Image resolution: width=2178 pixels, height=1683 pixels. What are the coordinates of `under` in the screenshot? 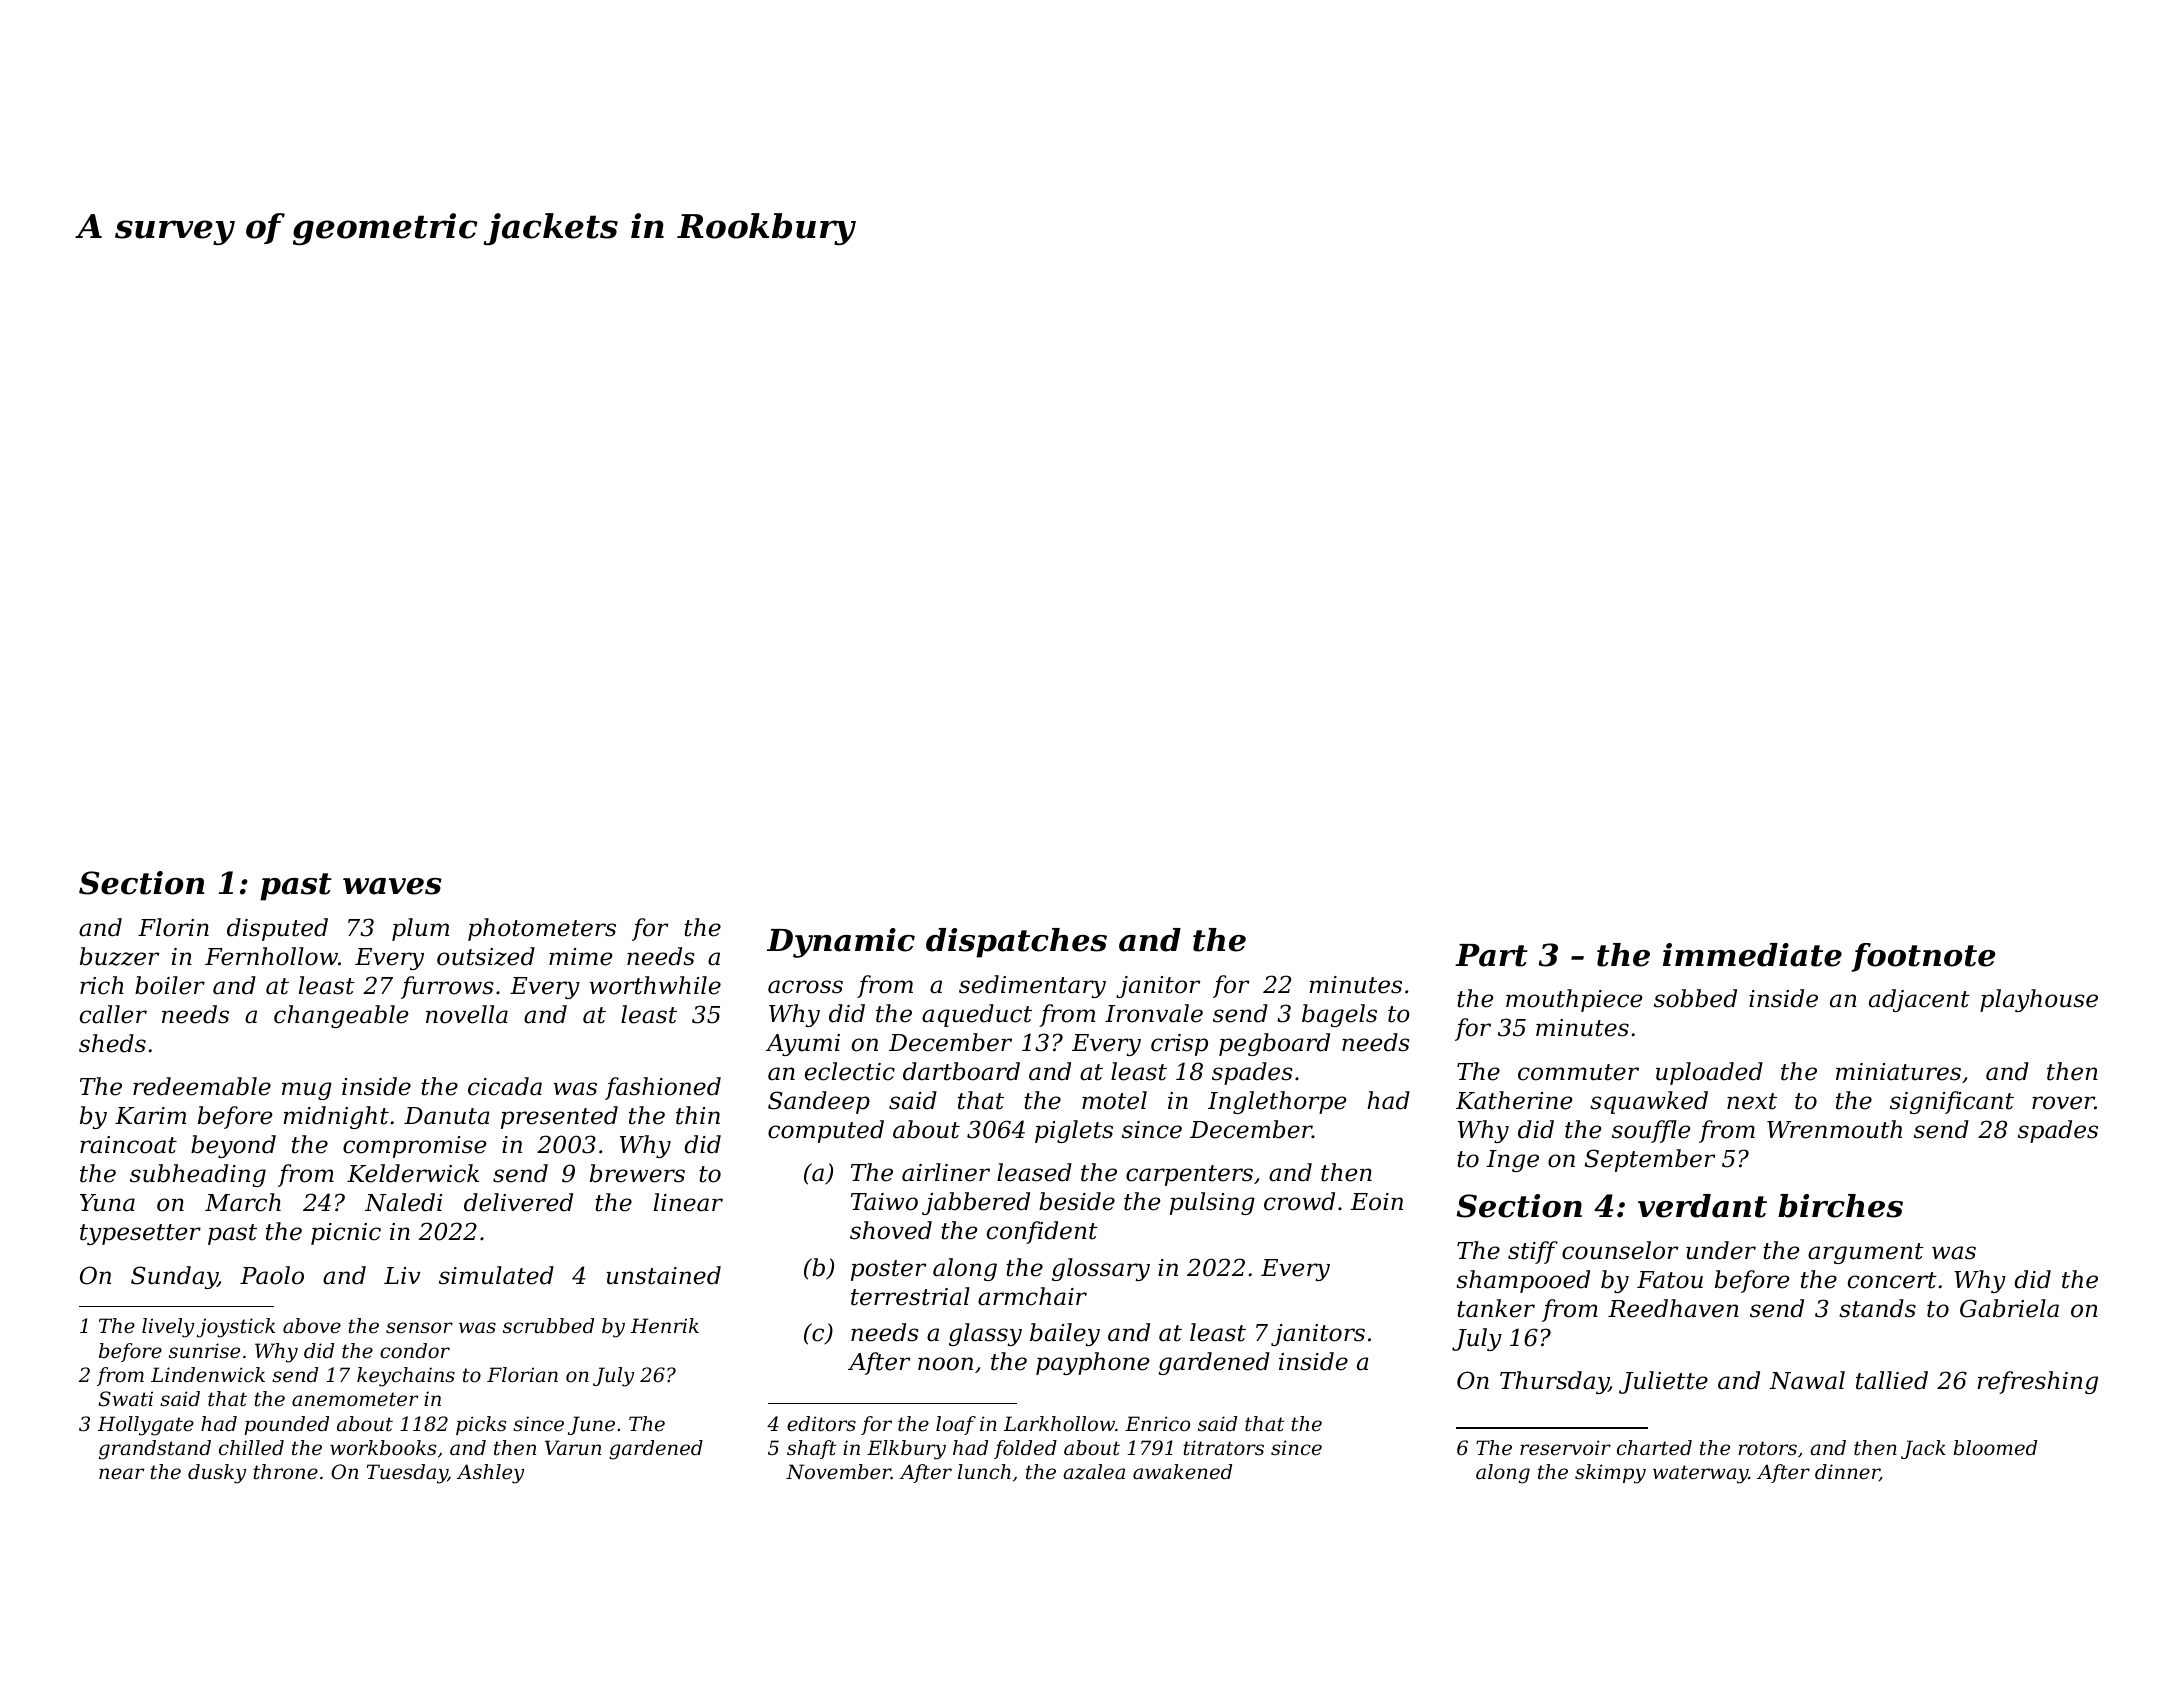 It's located at (1721, 1250).
